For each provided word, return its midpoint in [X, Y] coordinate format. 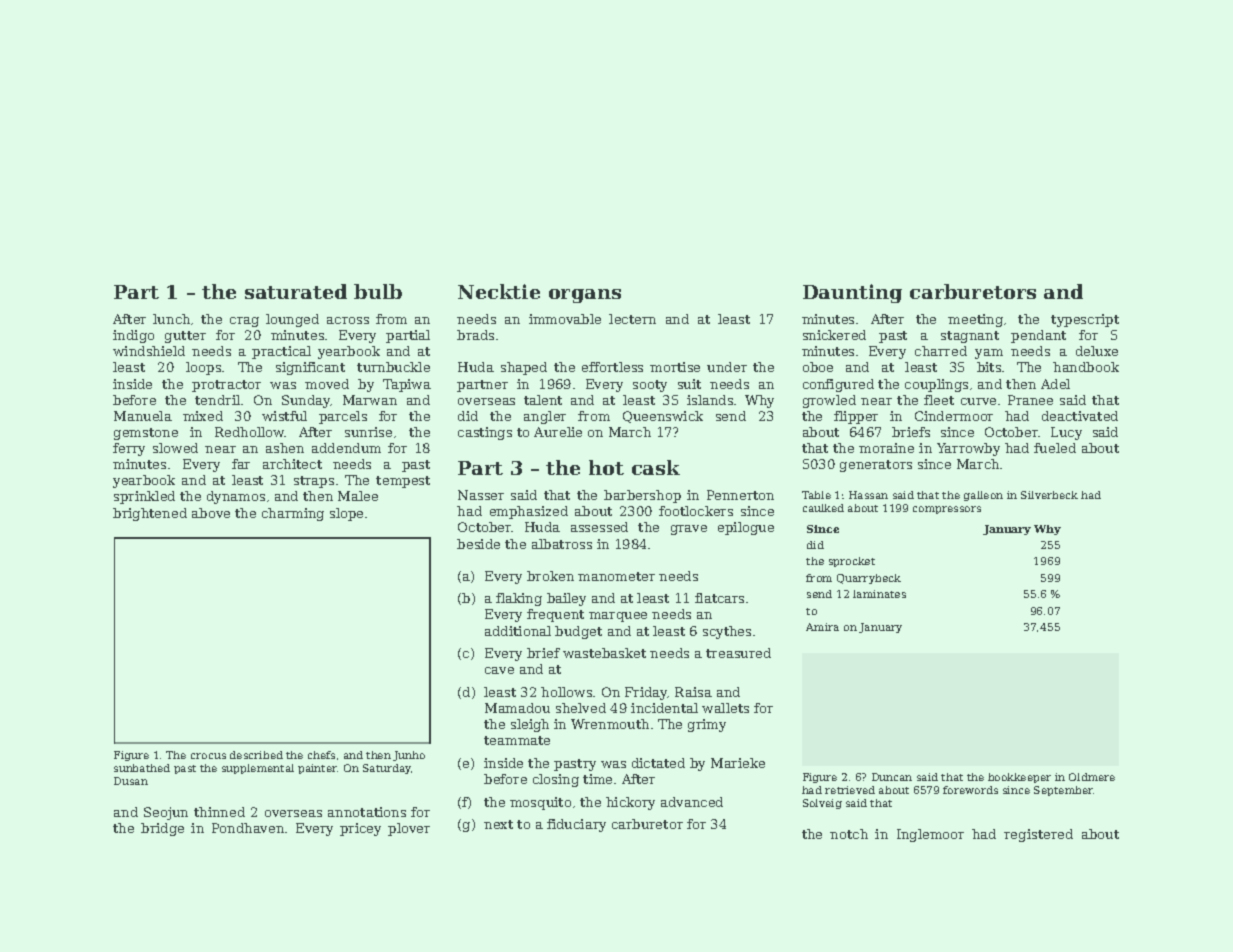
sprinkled [144, 497]
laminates [879, 594]
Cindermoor [954, 416]
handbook [1086, 367]
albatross [562, 544]
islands [710, 400]
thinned [219, 812]
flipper [856, 417]
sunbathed [142, 768]
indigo [133, 336]
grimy [707, 725]
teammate [517, 740]
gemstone [146, 434]
